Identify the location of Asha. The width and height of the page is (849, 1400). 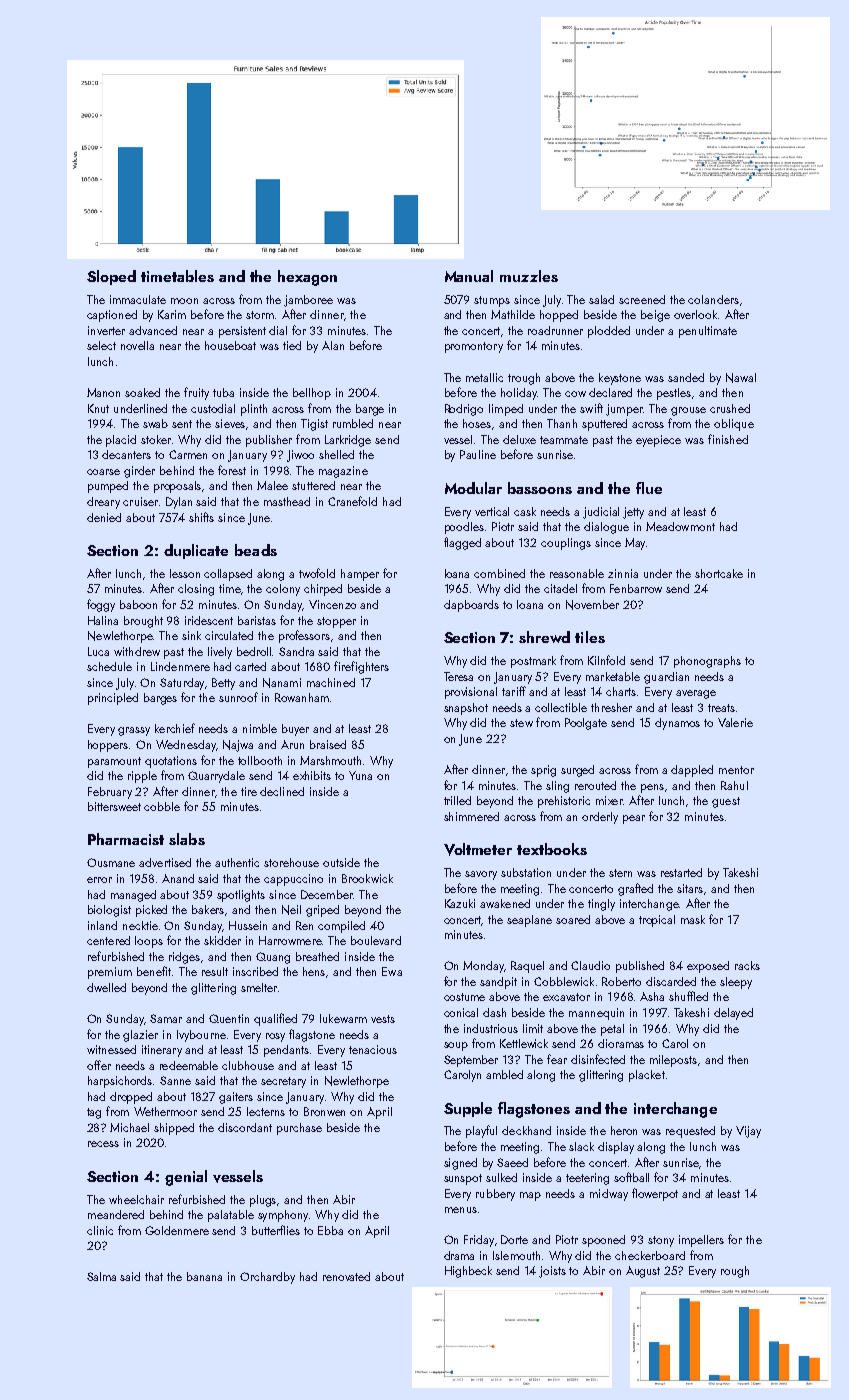
(652, 996).
